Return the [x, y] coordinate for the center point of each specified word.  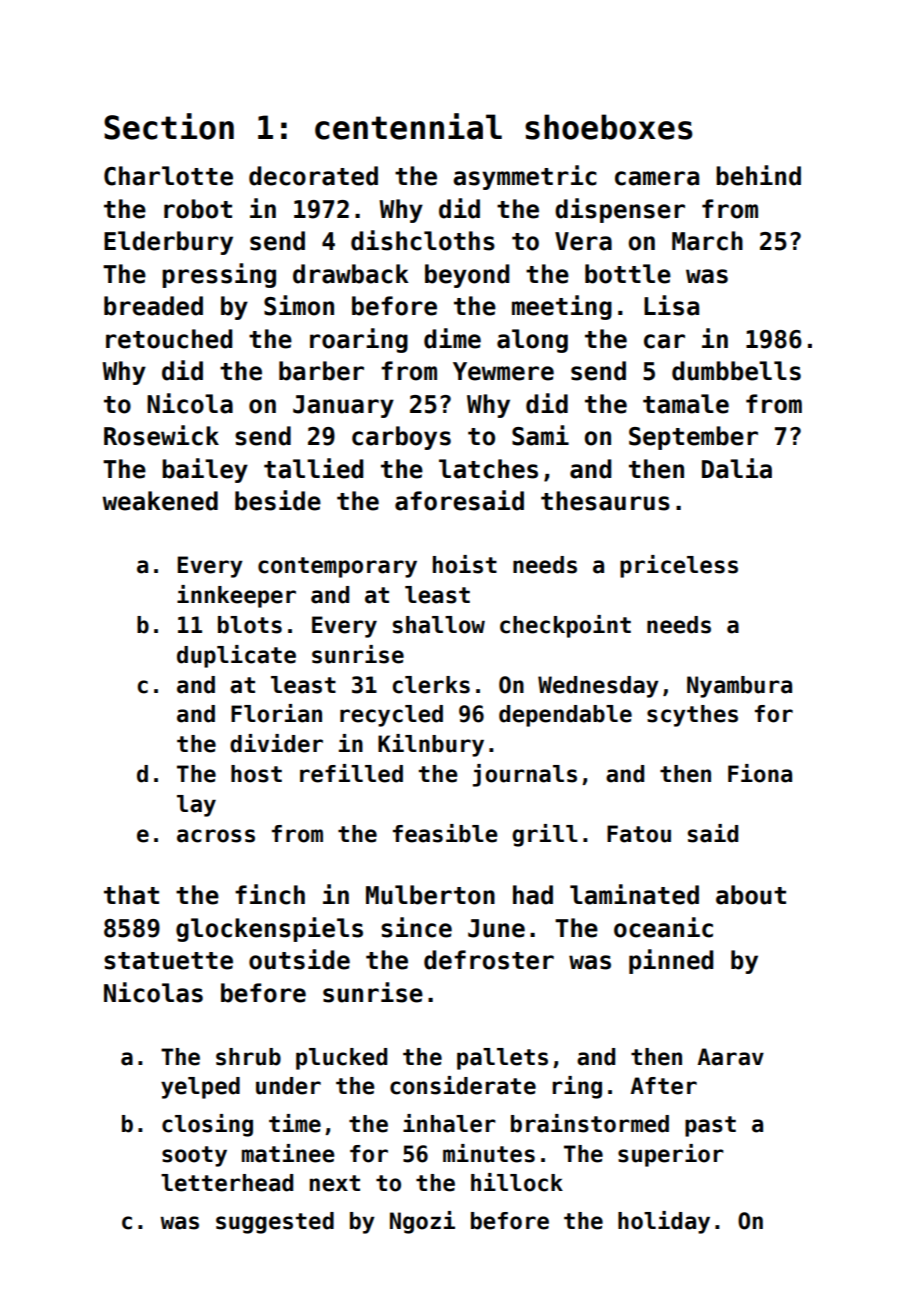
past [710, 1126]
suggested [275, 1223]
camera [657, 178]
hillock [517, 1182]
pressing [219, 275]
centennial [408, 126]
